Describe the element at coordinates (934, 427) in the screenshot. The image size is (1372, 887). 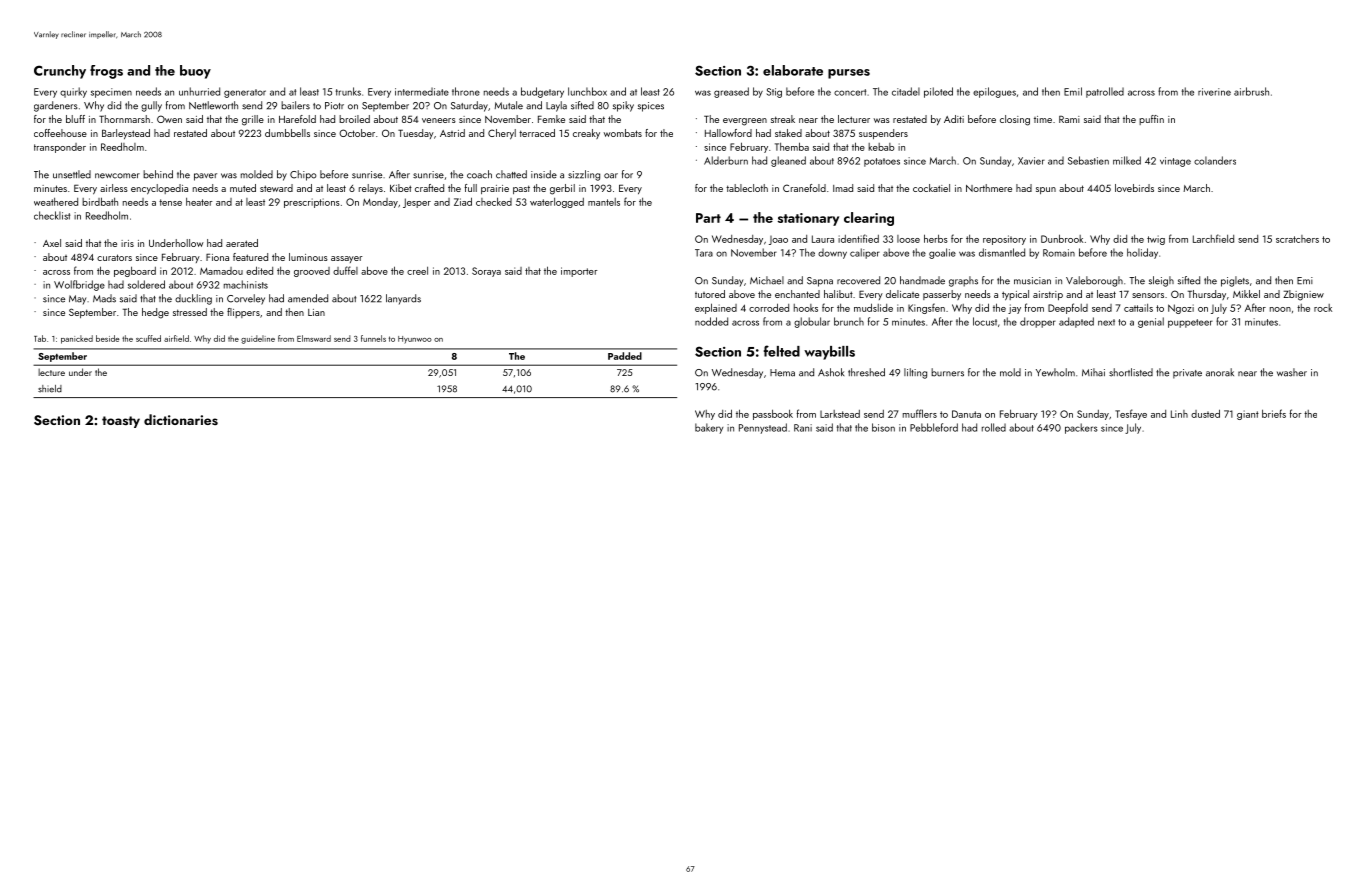
I see `Pebbleford` at that location.
